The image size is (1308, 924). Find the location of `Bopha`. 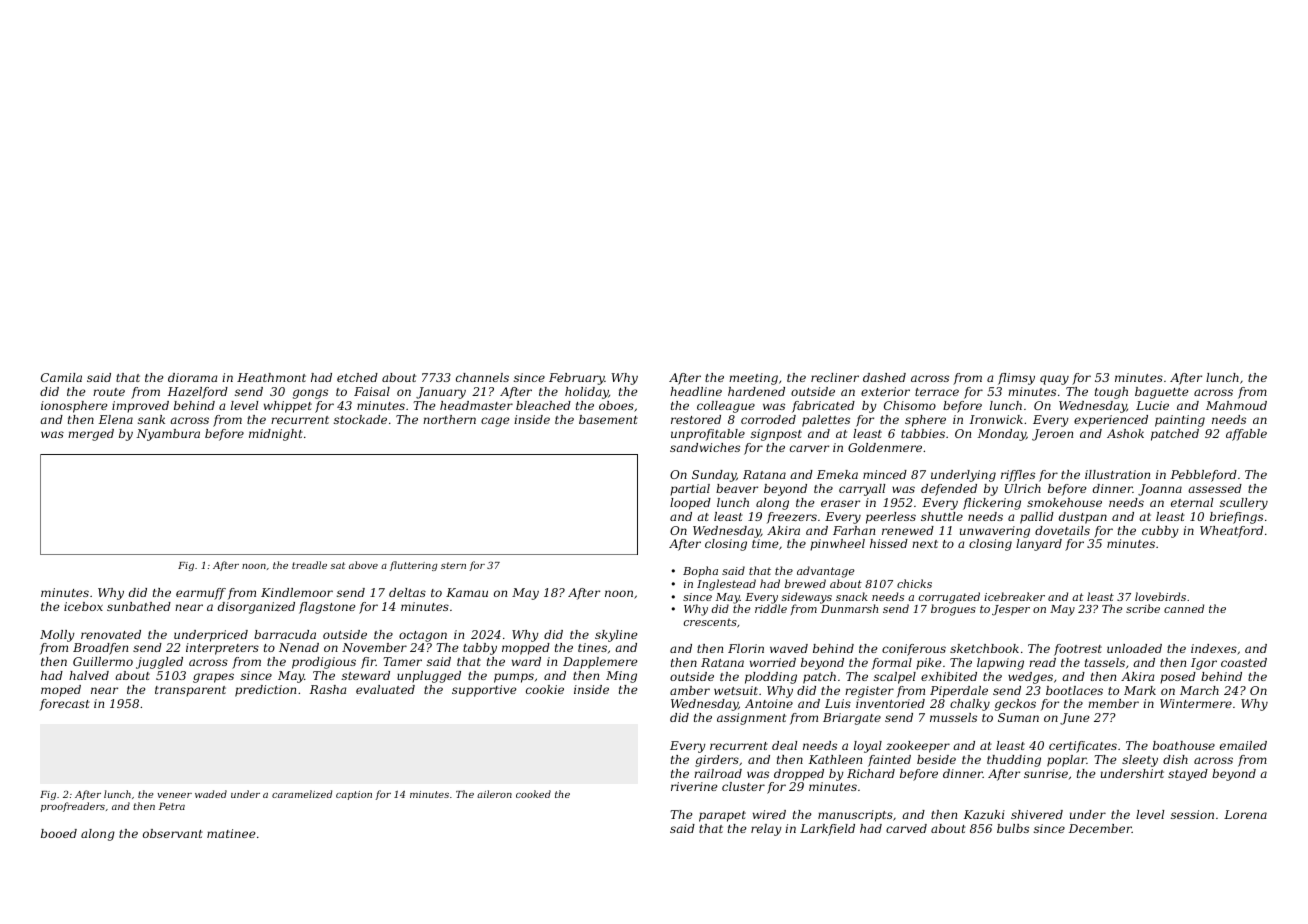

Bopha is located at coordinates (700, 571).
